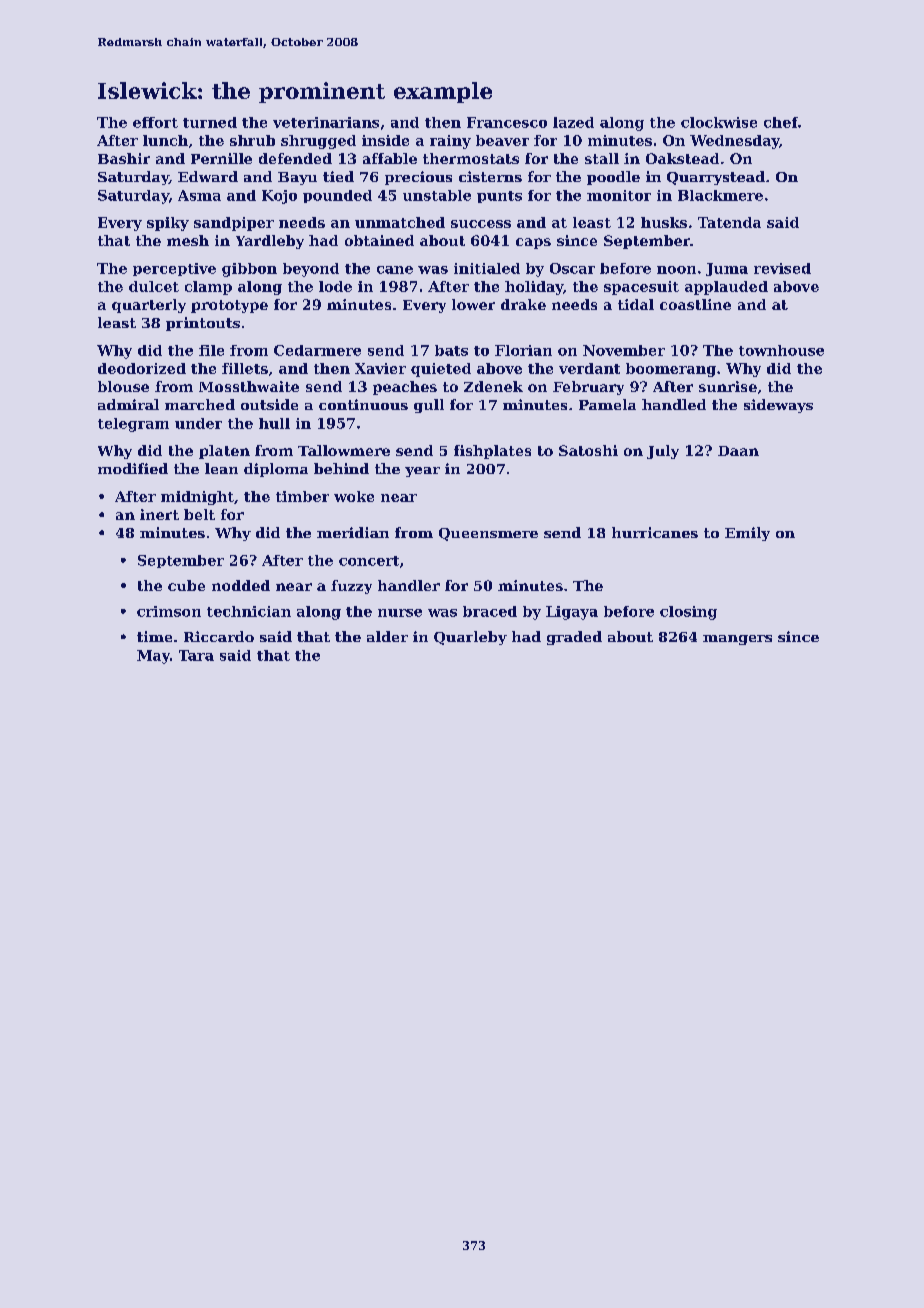 This screenshot has height=1308, width=924. Describe the element at coordinates (437, 195) in the screenshot. I see `unstable` at that location.
